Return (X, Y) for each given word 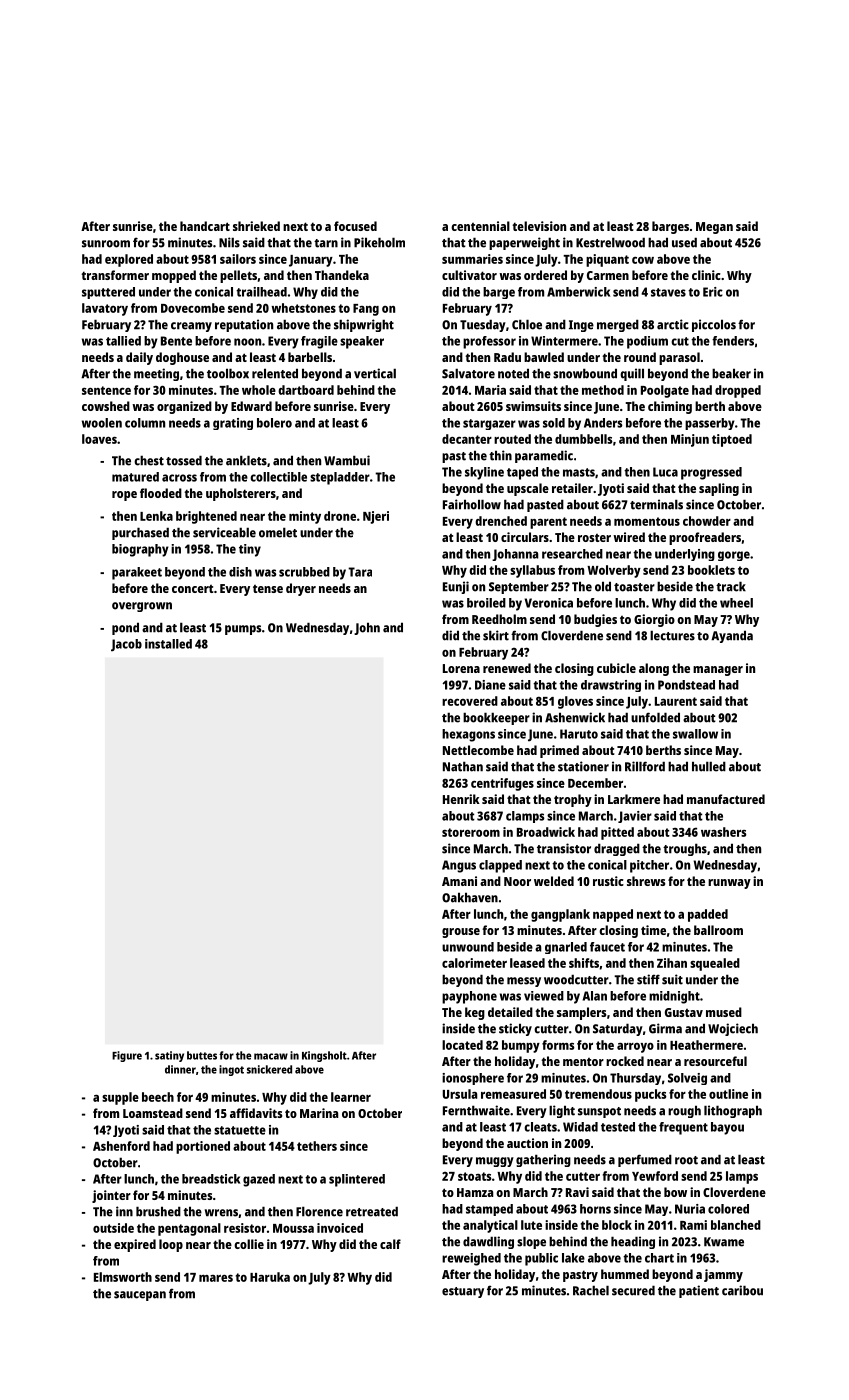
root (686, 1160)
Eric (713, 292)
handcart (205, 226)
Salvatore (468, 373)
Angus (459, 866)
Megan (714, 228)
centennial (480, 226)
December (595, 783)
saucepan (140, 1296)
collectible (278, 477)
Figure (127, 1056)
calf (390, 1244)
